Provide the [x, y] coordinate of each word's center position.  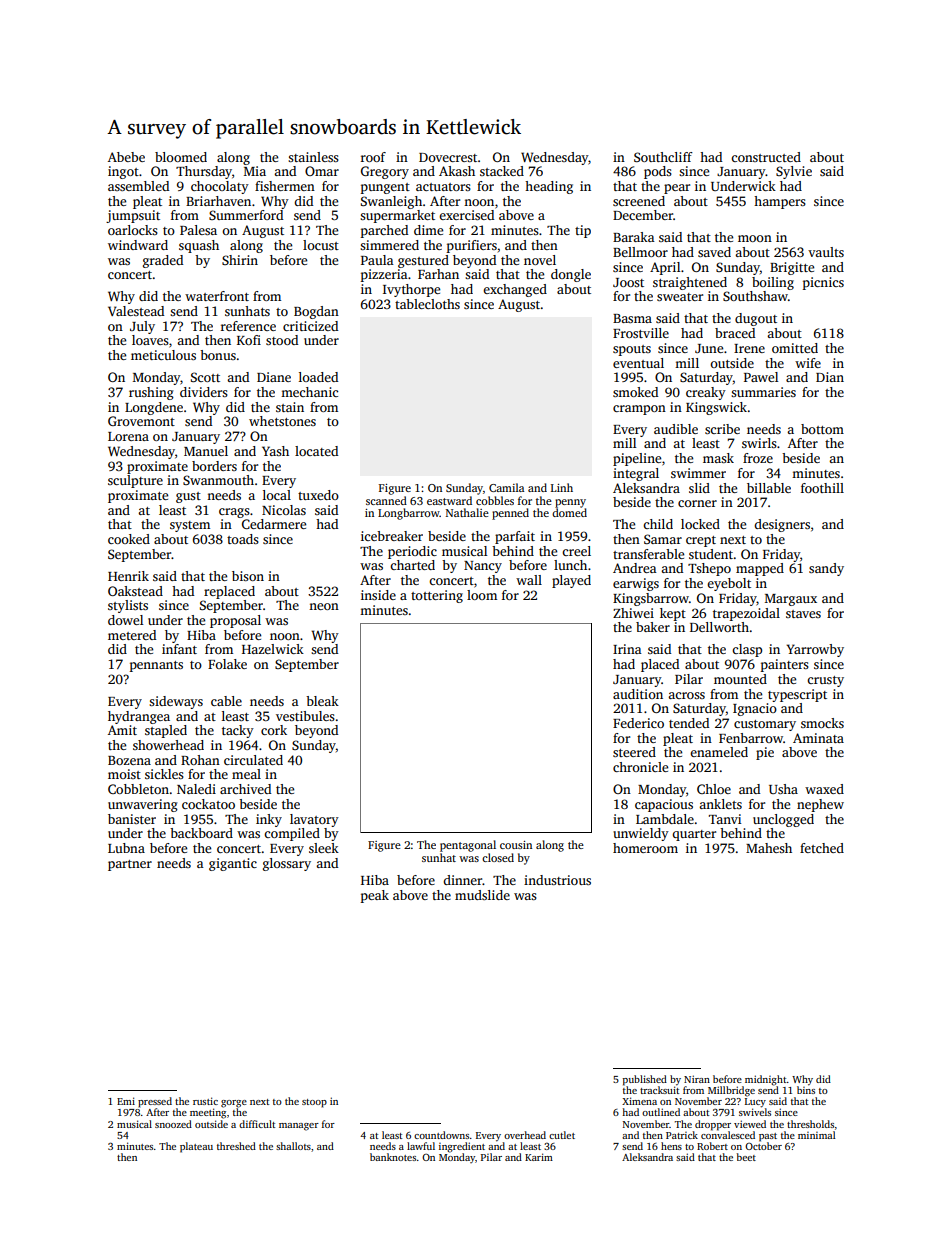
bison [248, 576]
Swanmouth [218, 480]
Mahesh [769, 848]
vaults [826, 252]
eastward [449, 500]
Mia [255, 171]
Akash [457, 171]
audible [676, 429]
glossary [287, 864]
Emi [126, 1101]
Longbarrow [409, 514]
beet [746, 1157]
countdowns [441, 1135]
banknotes [393, 1157]
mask [718, 458]
